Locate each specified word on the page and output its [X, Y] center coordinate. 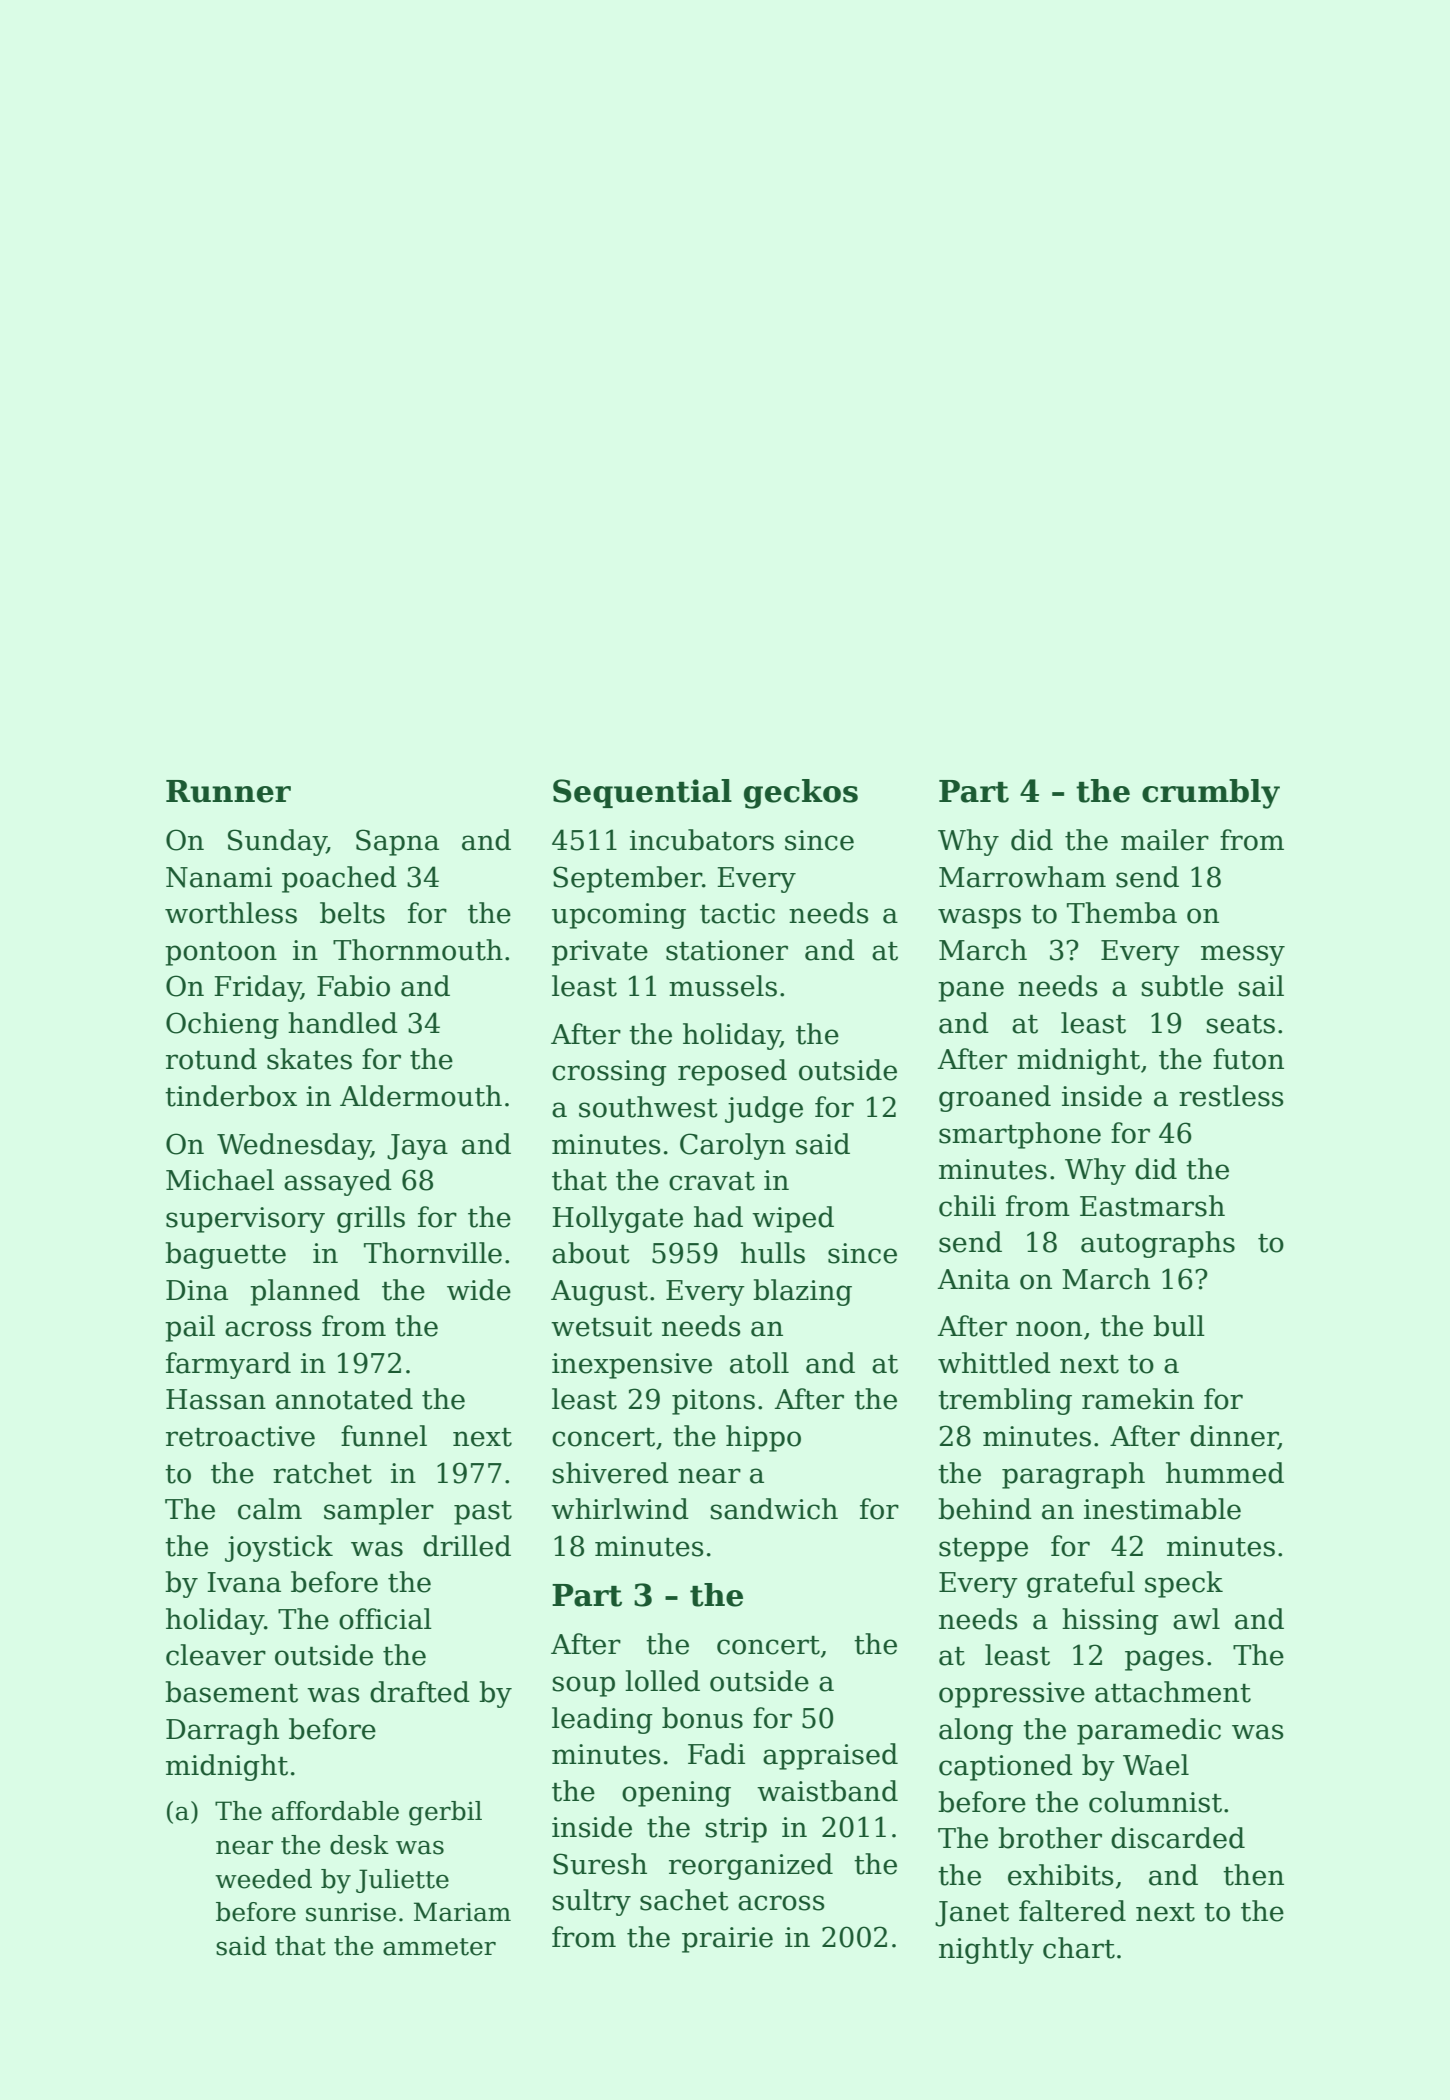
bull [1179, 1326]
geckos [801, 794]
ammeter [439, 1947]
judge [764, 1109]
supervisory [245, 1220]
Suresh [600, 1864]
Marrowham [1022, 877]
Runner [228, 791]
